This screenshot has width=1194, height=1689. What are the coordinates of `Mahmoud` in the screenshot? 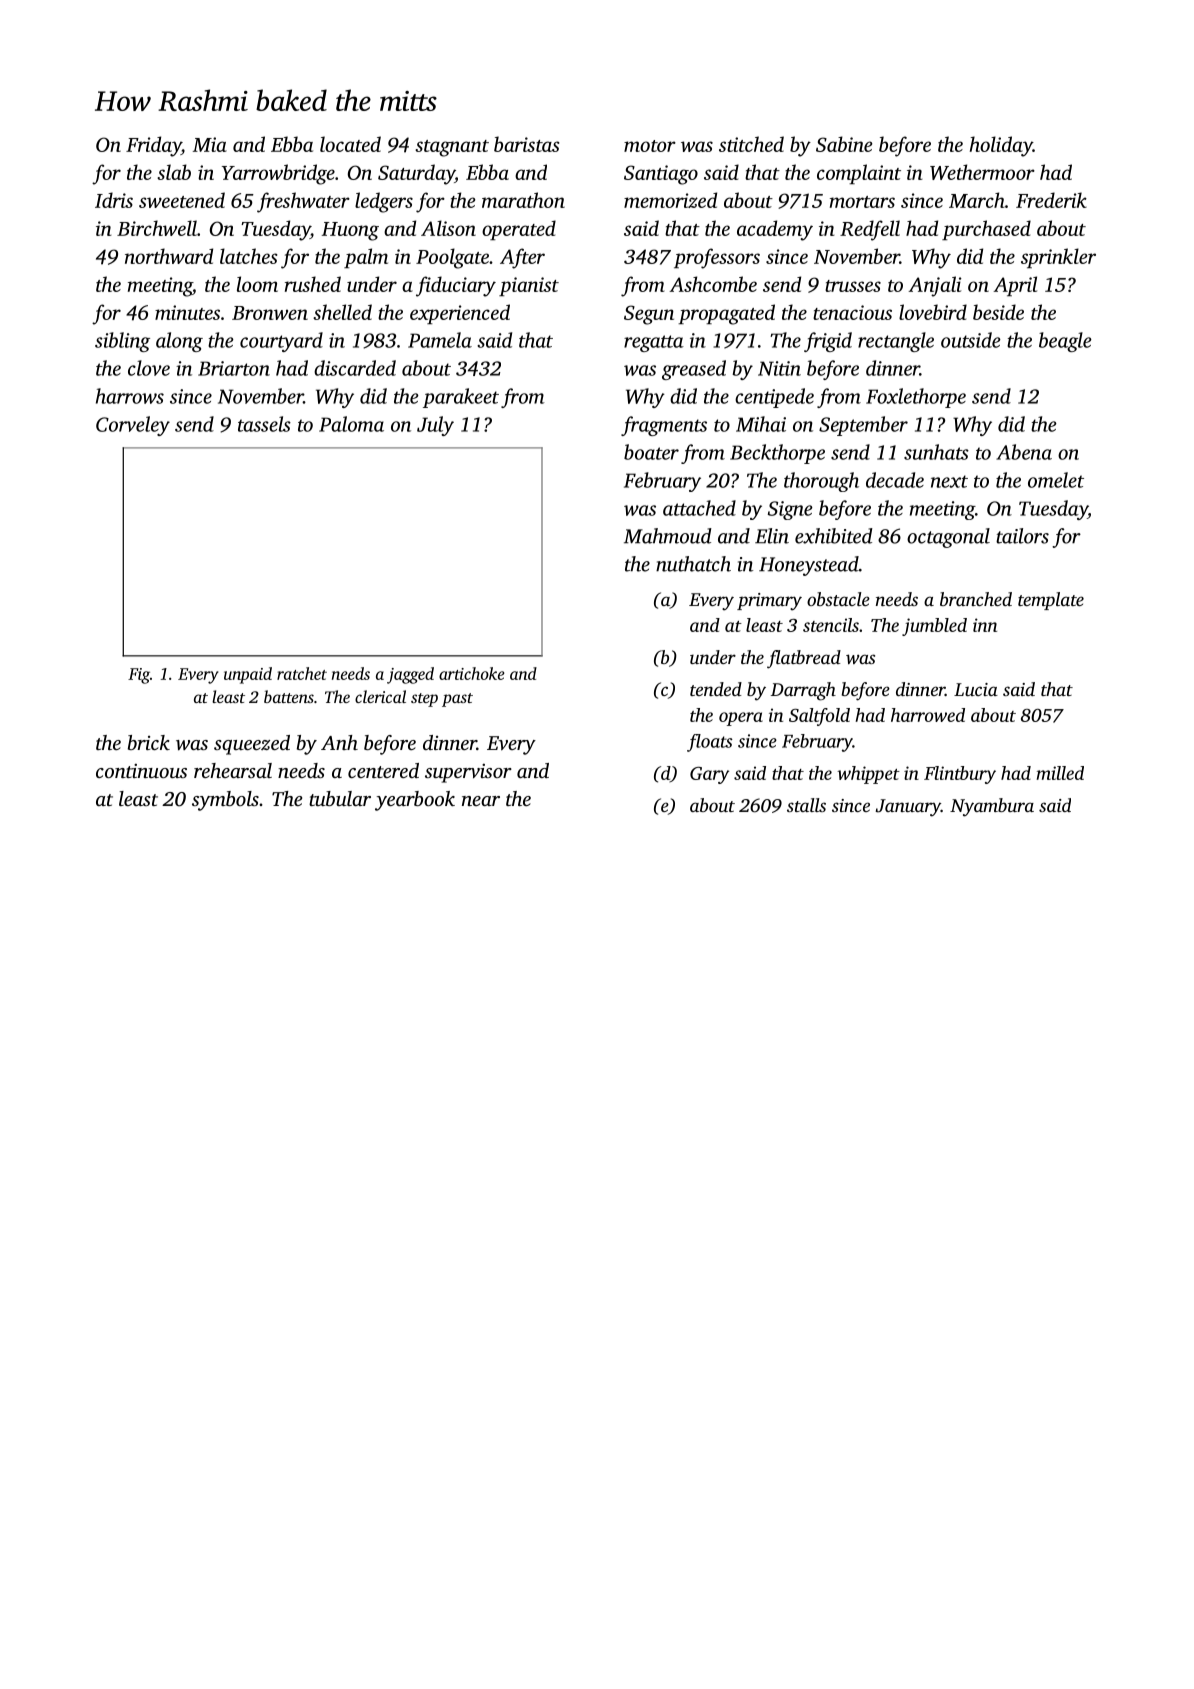 It's located at (668, 536).
